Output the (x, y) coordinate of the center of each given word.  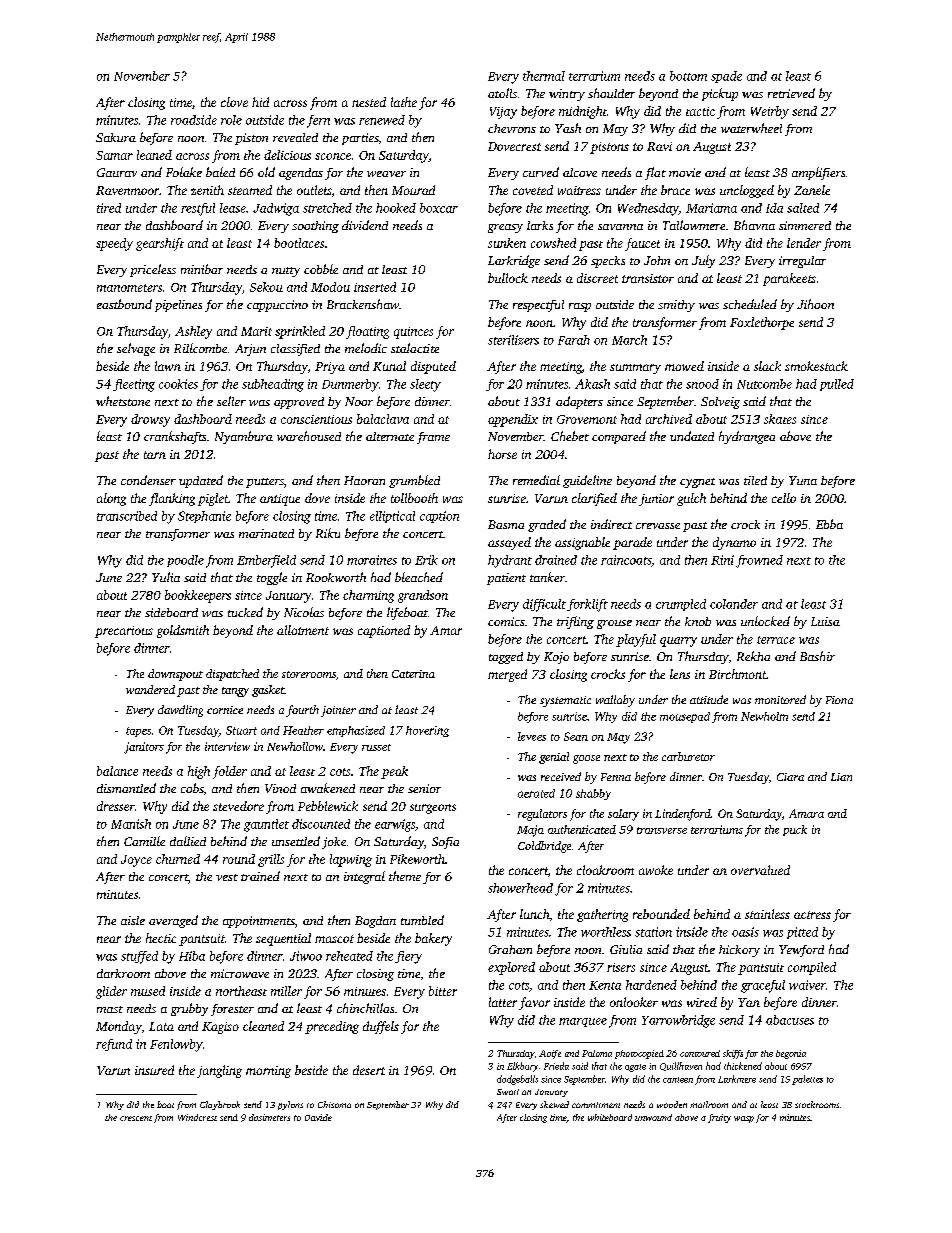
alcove (580, 172)
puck (795, 830)
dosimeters (269, 1117)
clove (234, 102)
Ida (774, 208)
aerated (536, 793)
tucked (245, 612)
